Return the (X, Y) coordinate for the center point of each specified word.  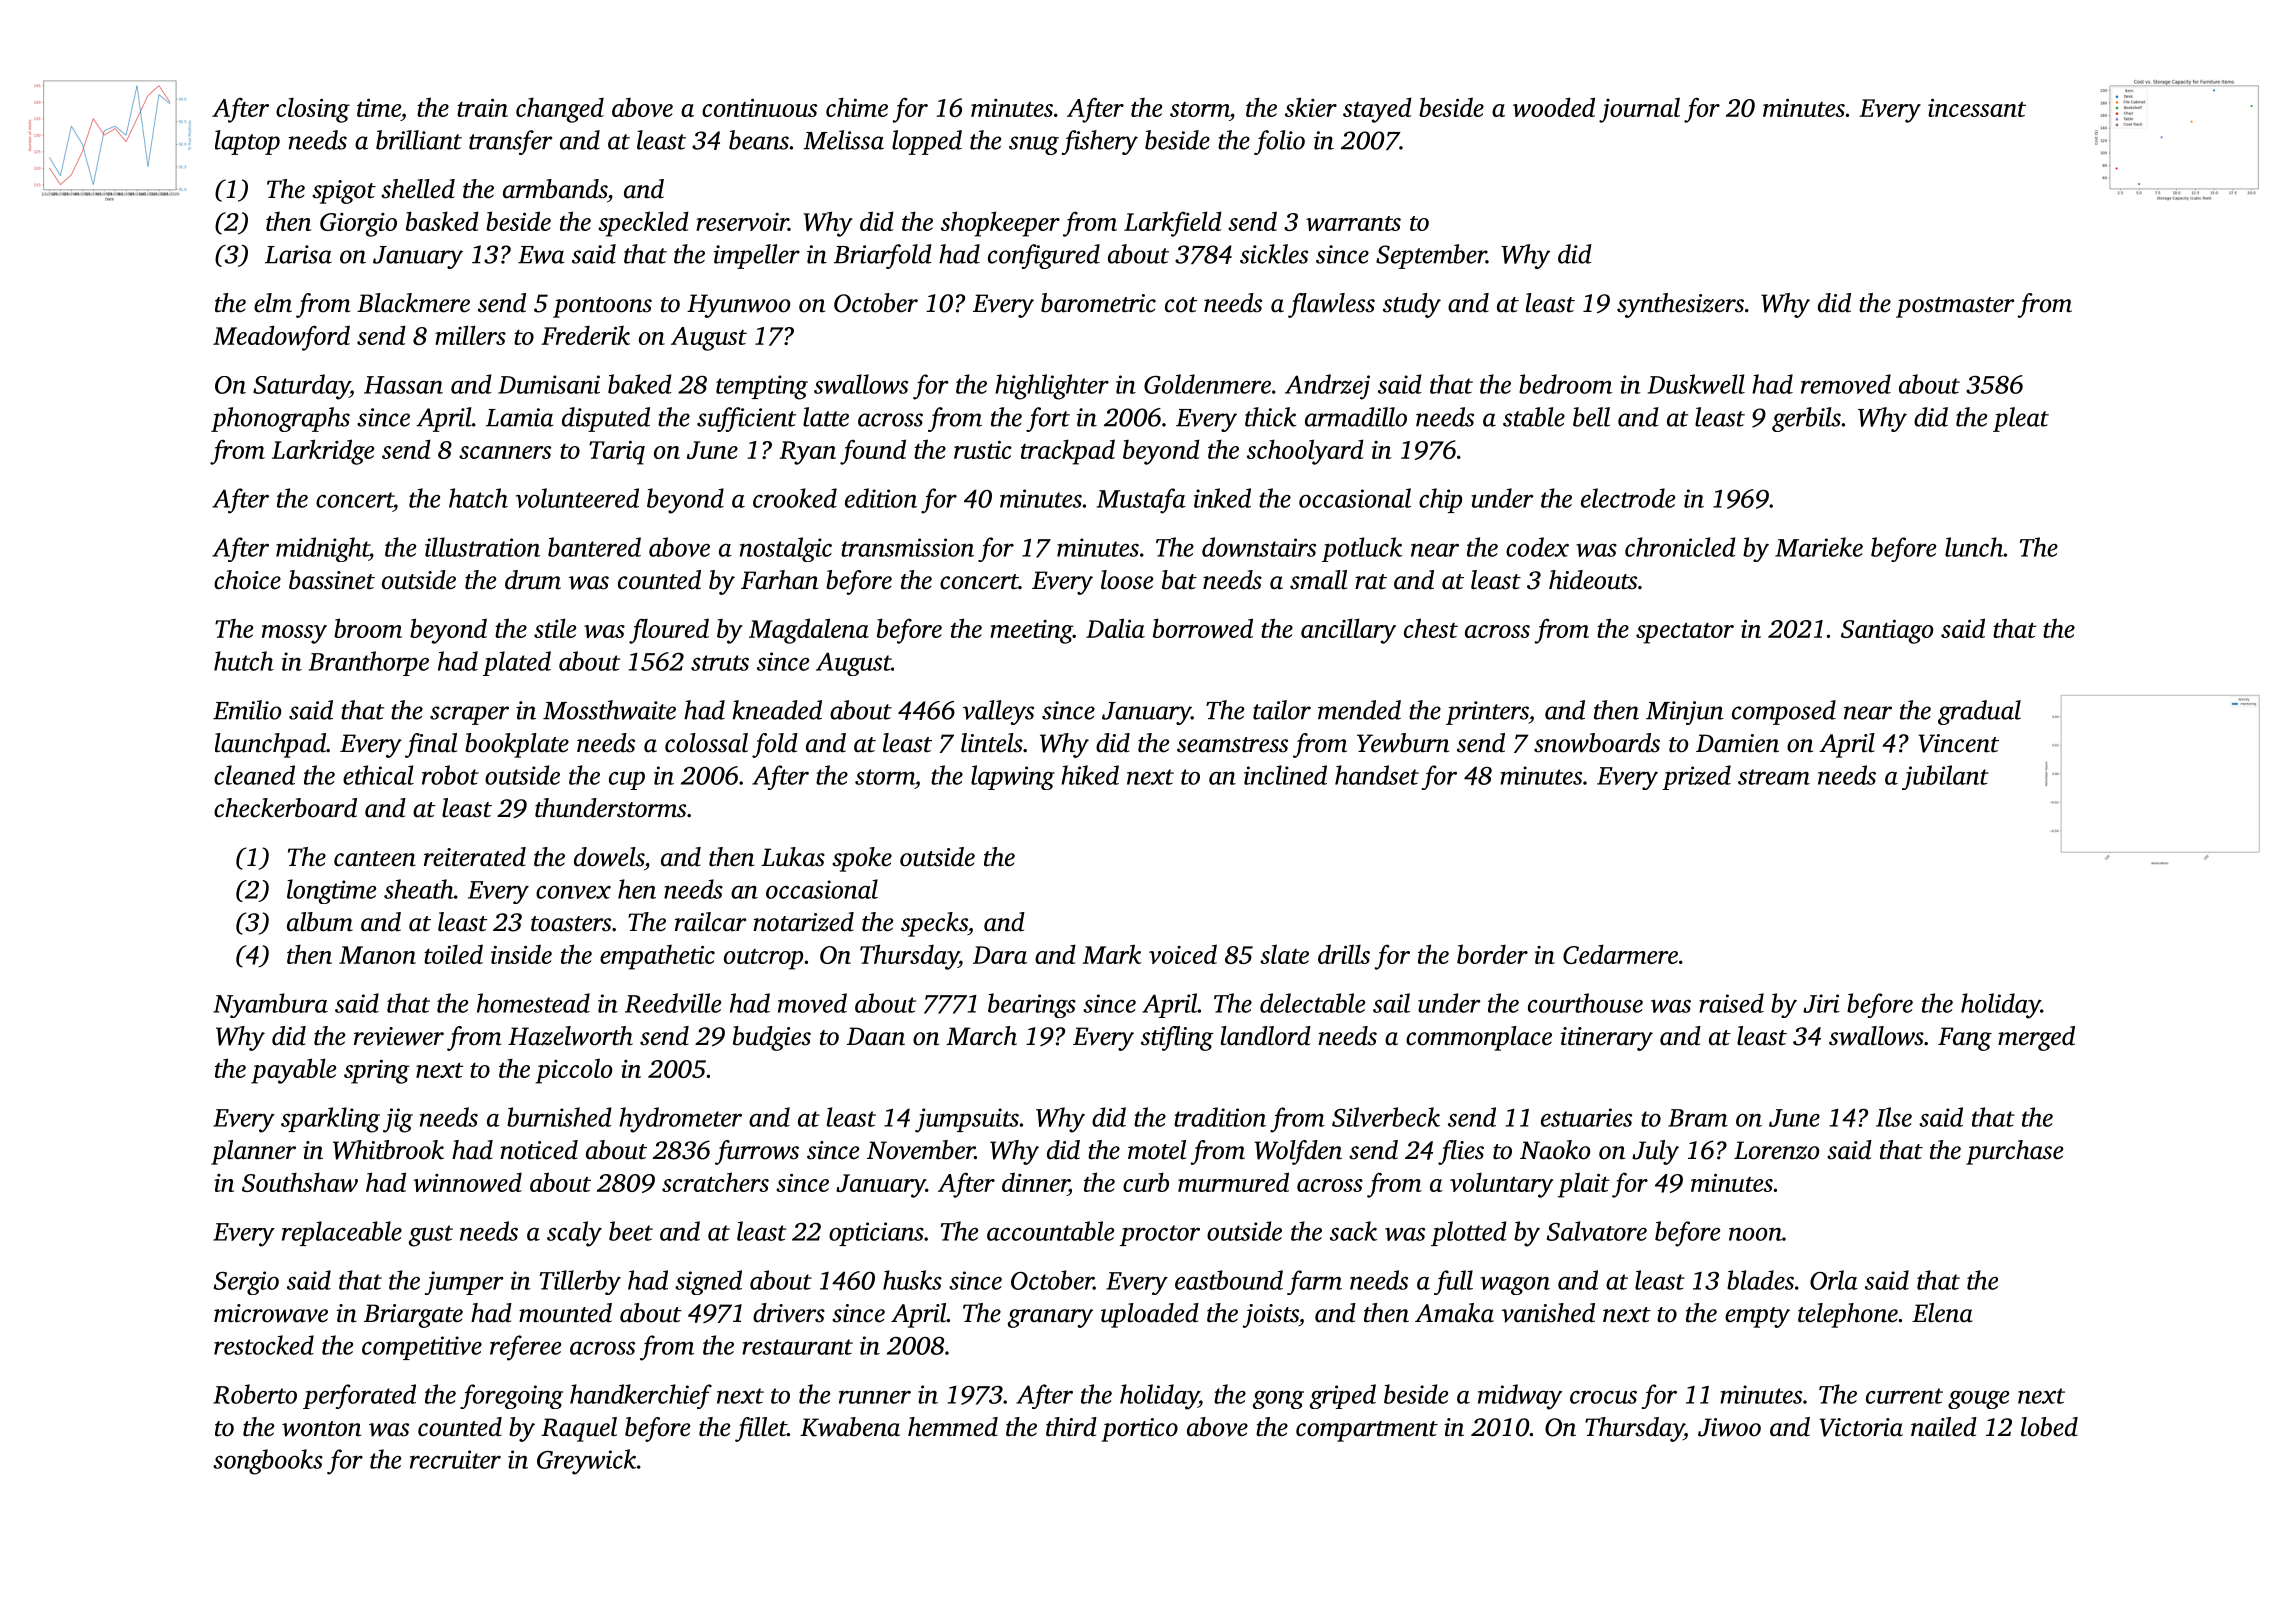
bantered (594, 547)
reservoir (742, 222)
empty (1757, 1317)
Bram (1698, 1118)
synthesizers (1680, 305)
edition (881, 498)
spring (376, 1072)
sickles (1274, 254)
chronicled (1680, 547)
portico (1139, 1430)
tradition (1220, 1117)
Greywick (587, 1462)
